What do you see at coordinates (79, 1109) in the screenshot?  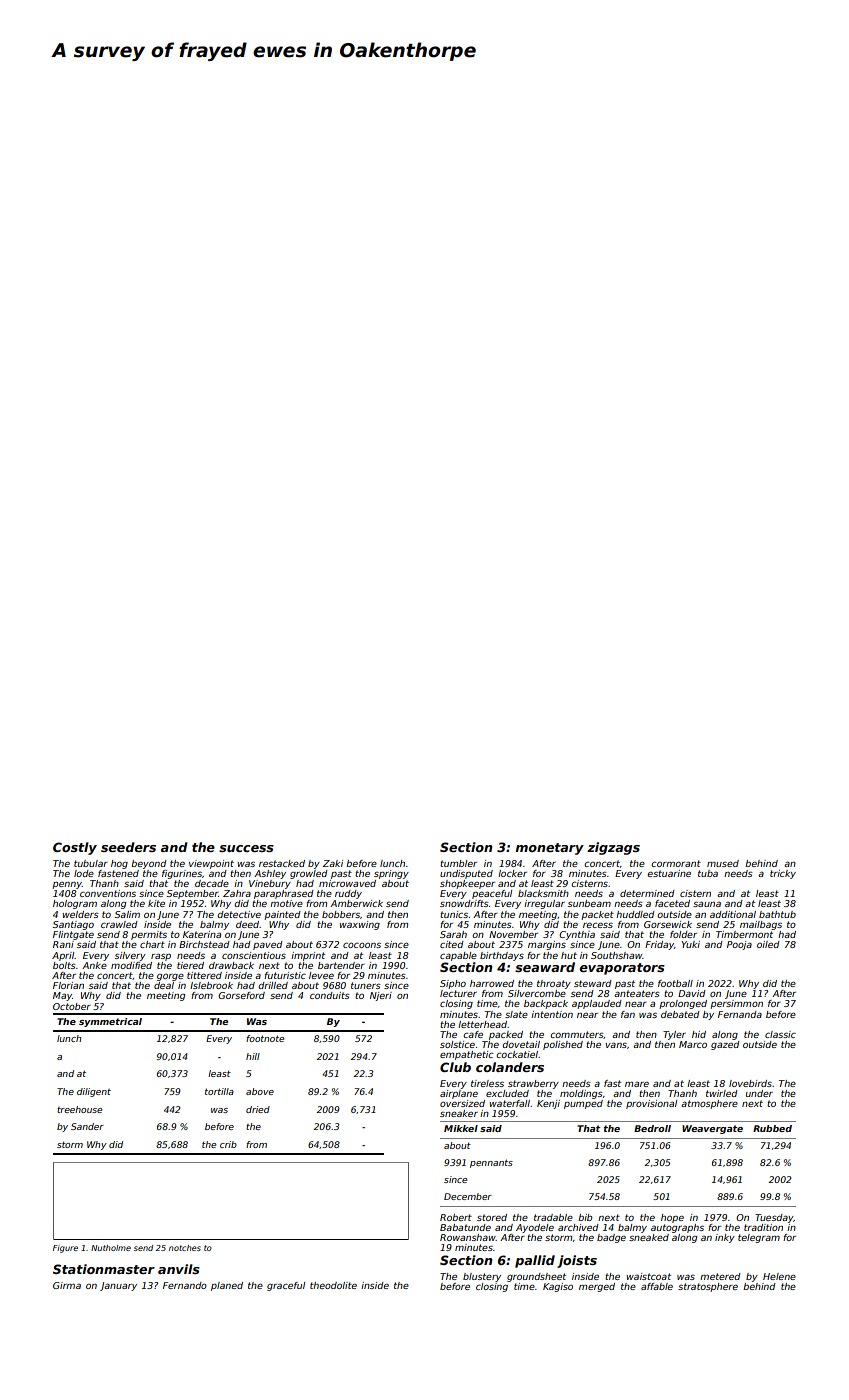 I see `treehouse` at bounding box center [79, 1109].
